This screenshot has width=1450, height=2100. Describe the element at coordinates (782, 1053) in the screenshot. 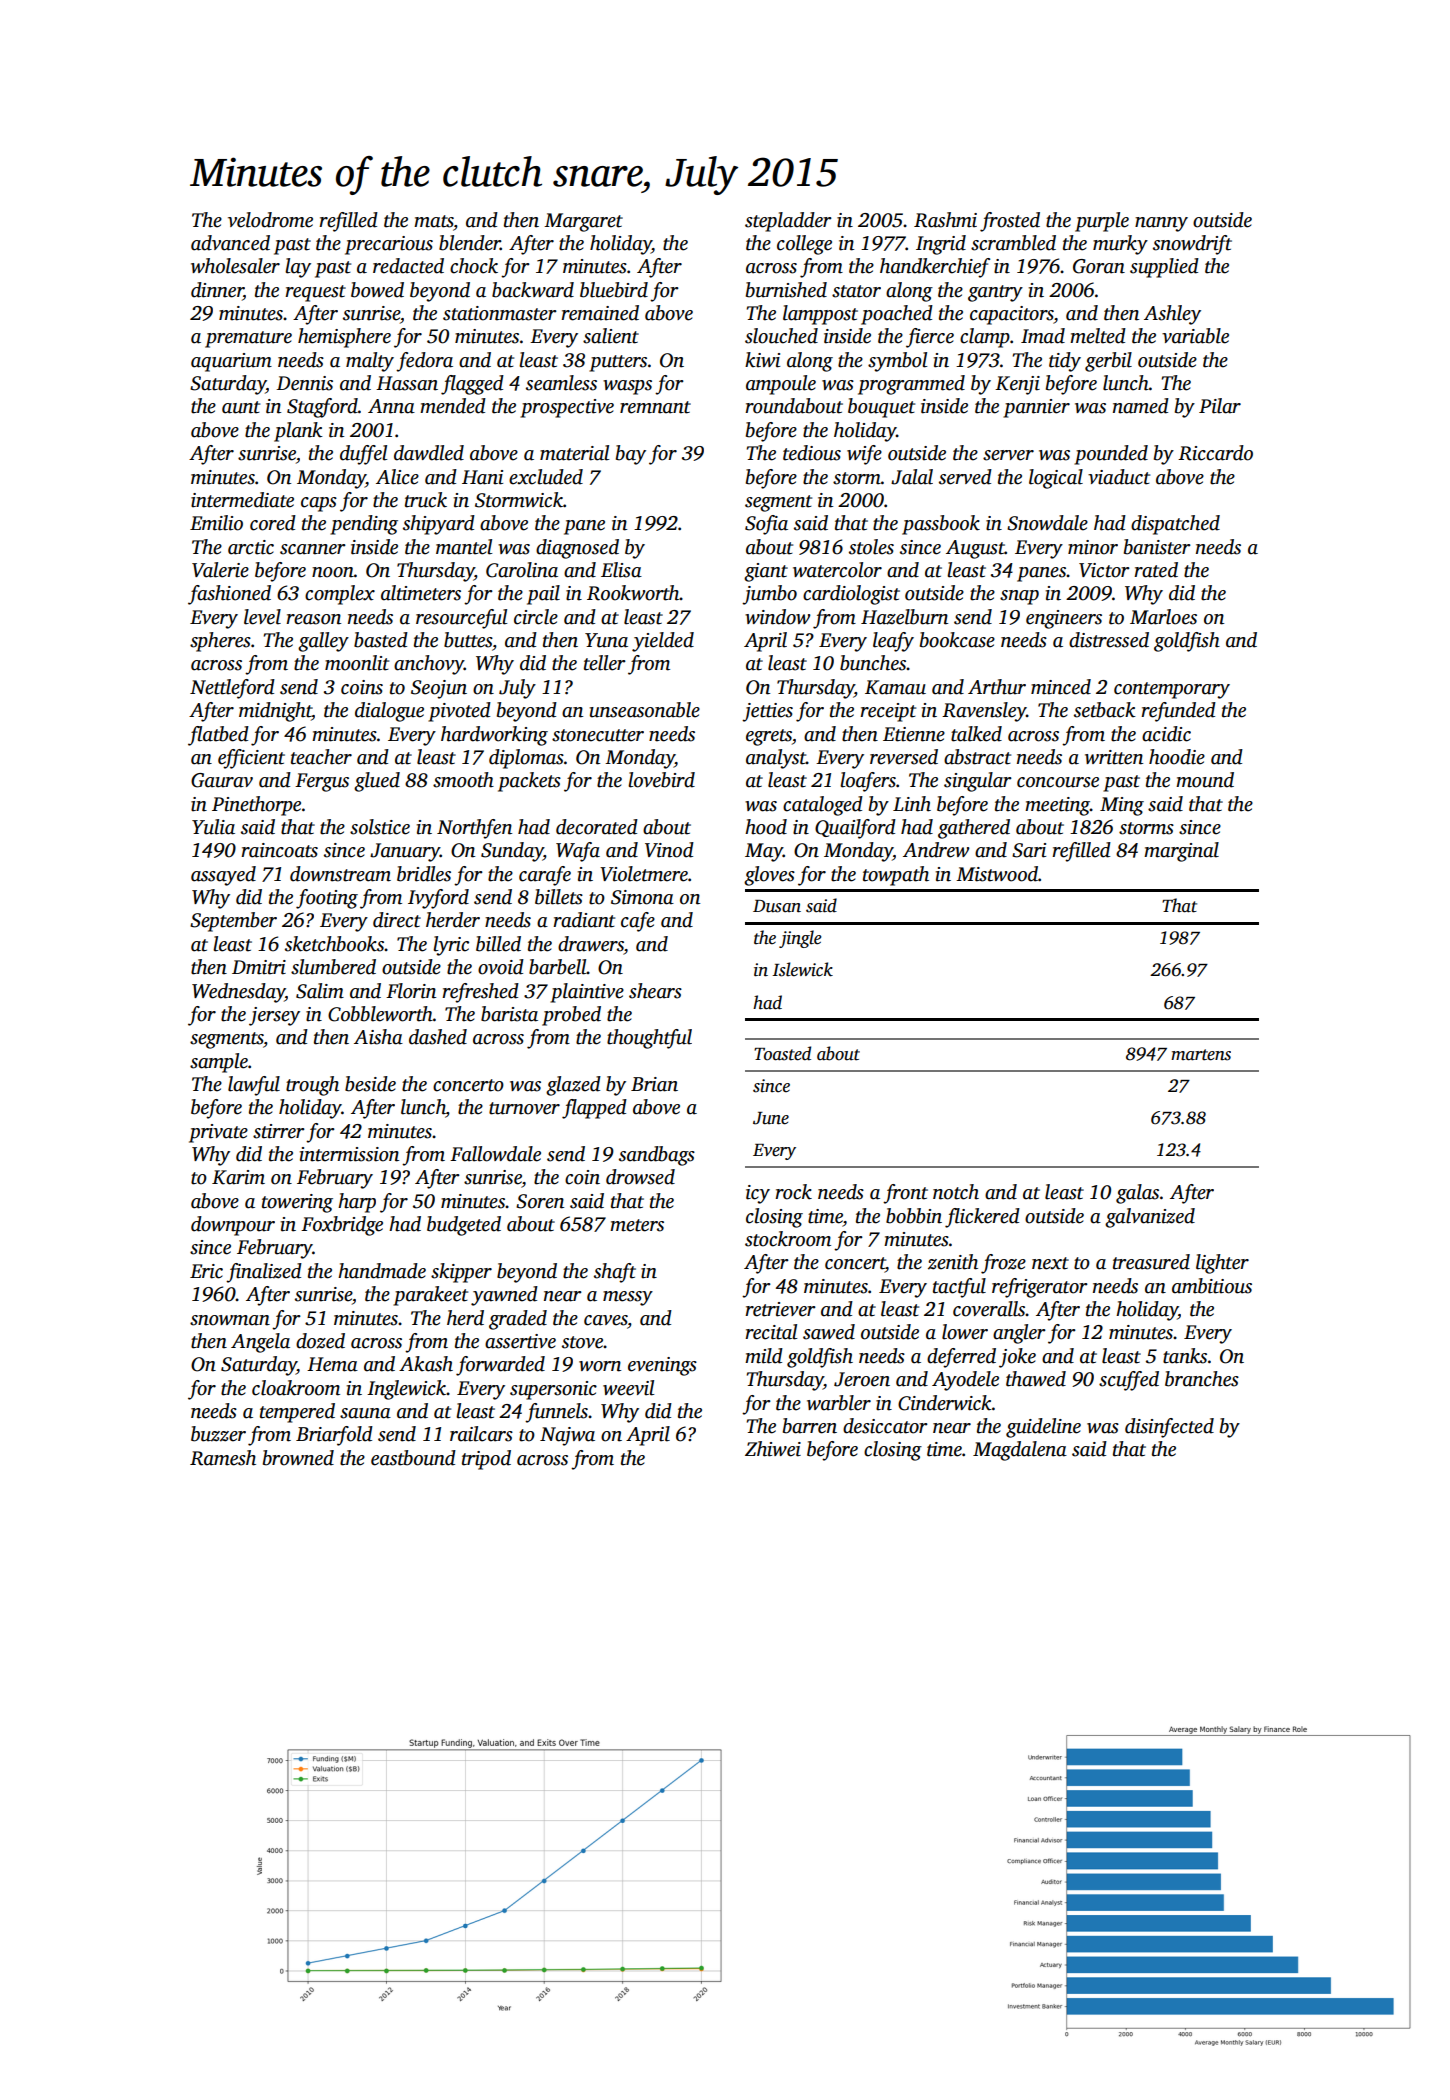

I see `Toasted` at that location.
